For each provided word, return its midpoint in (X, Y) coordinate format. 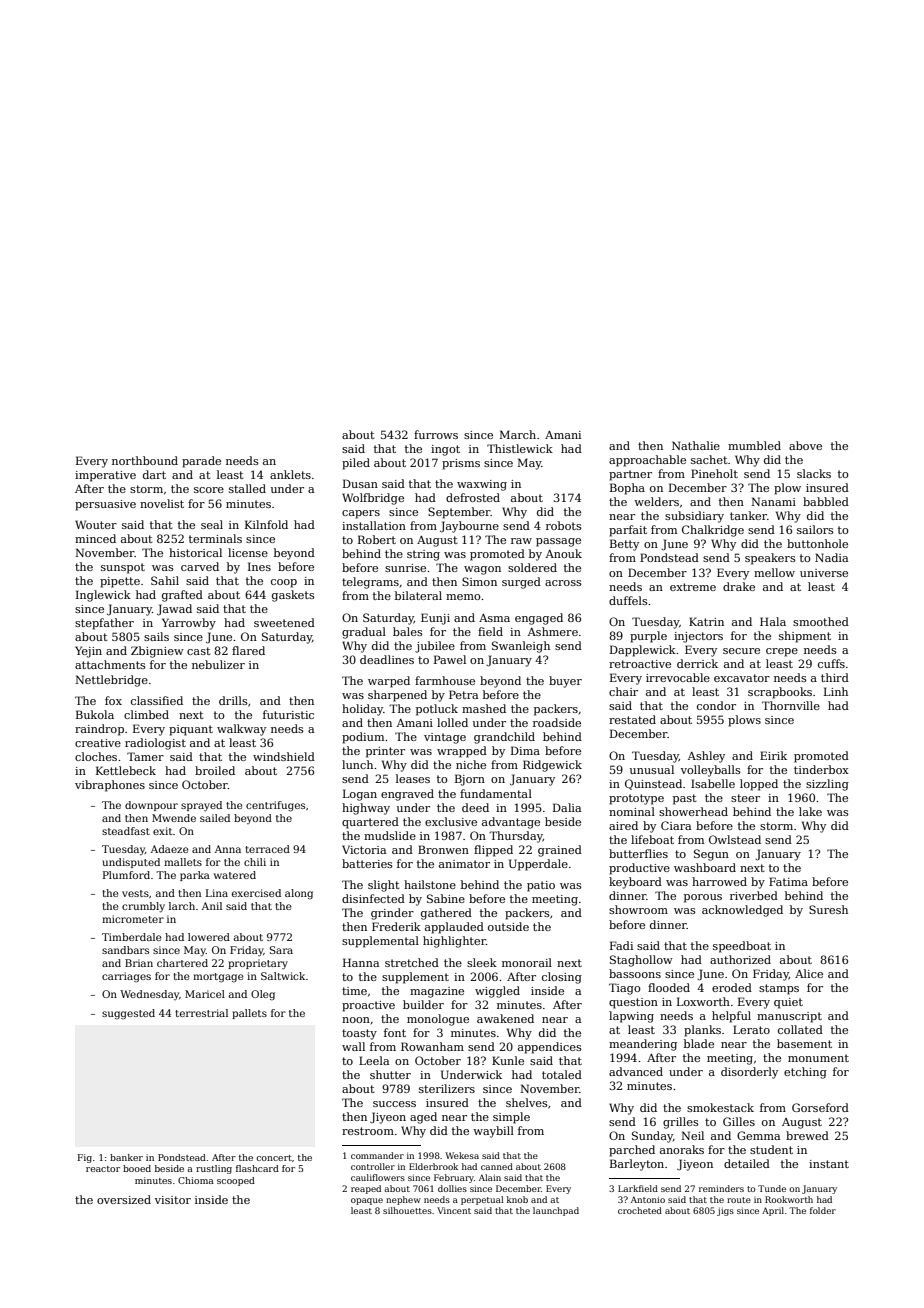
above (805, 445)
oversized (124, 1199)
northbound (145, 460)
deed (475, 807)
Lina (217, 893)
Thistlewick (520, 448)
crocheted (640, 1210)
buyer (565, 682)
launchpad (556, 1211)
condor (716, 705)
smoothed (821, 621)
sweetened (284, 622)
